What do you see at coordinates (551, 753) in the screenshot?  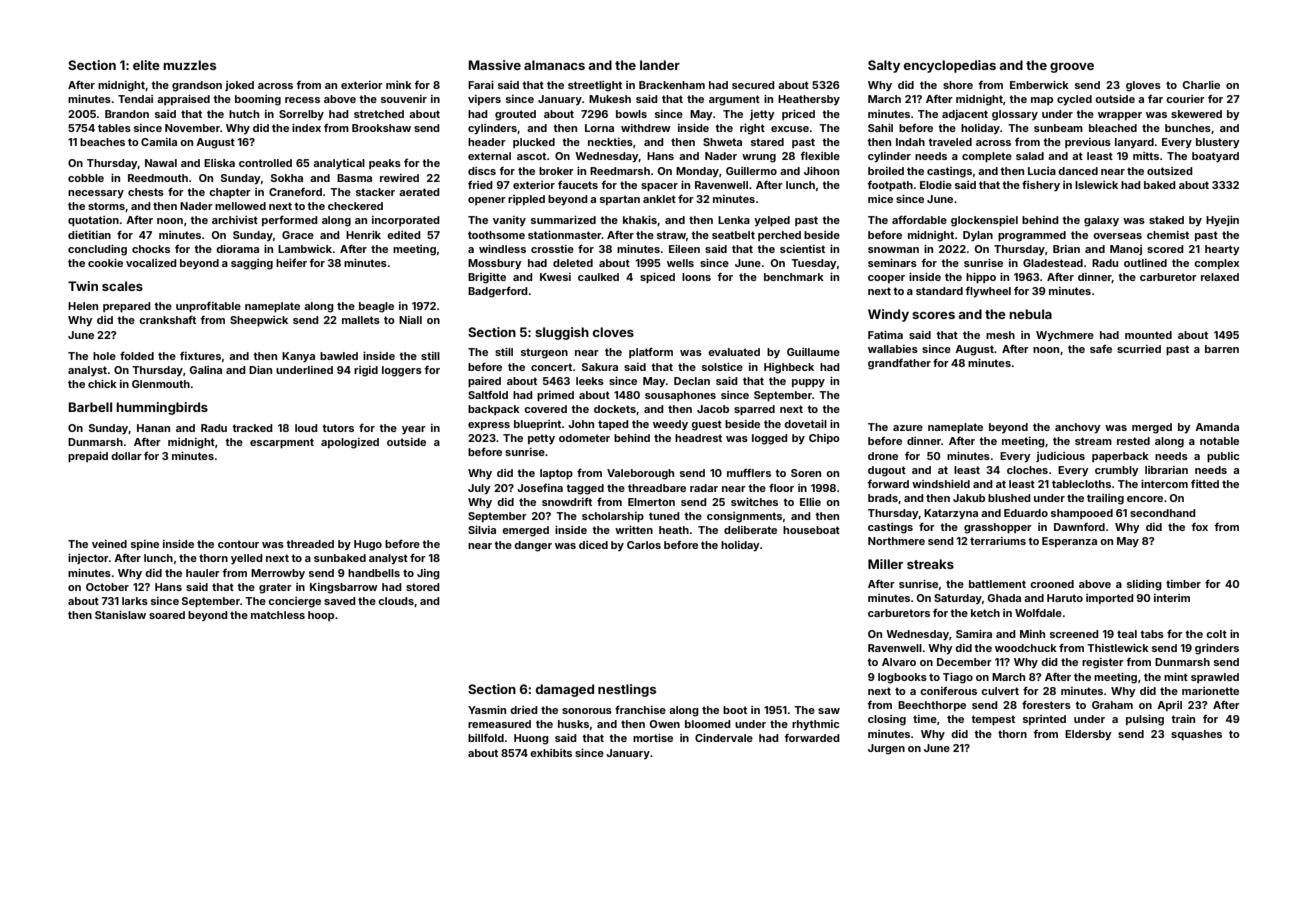 I see `exhibits` at bounding box center [551, 753].
